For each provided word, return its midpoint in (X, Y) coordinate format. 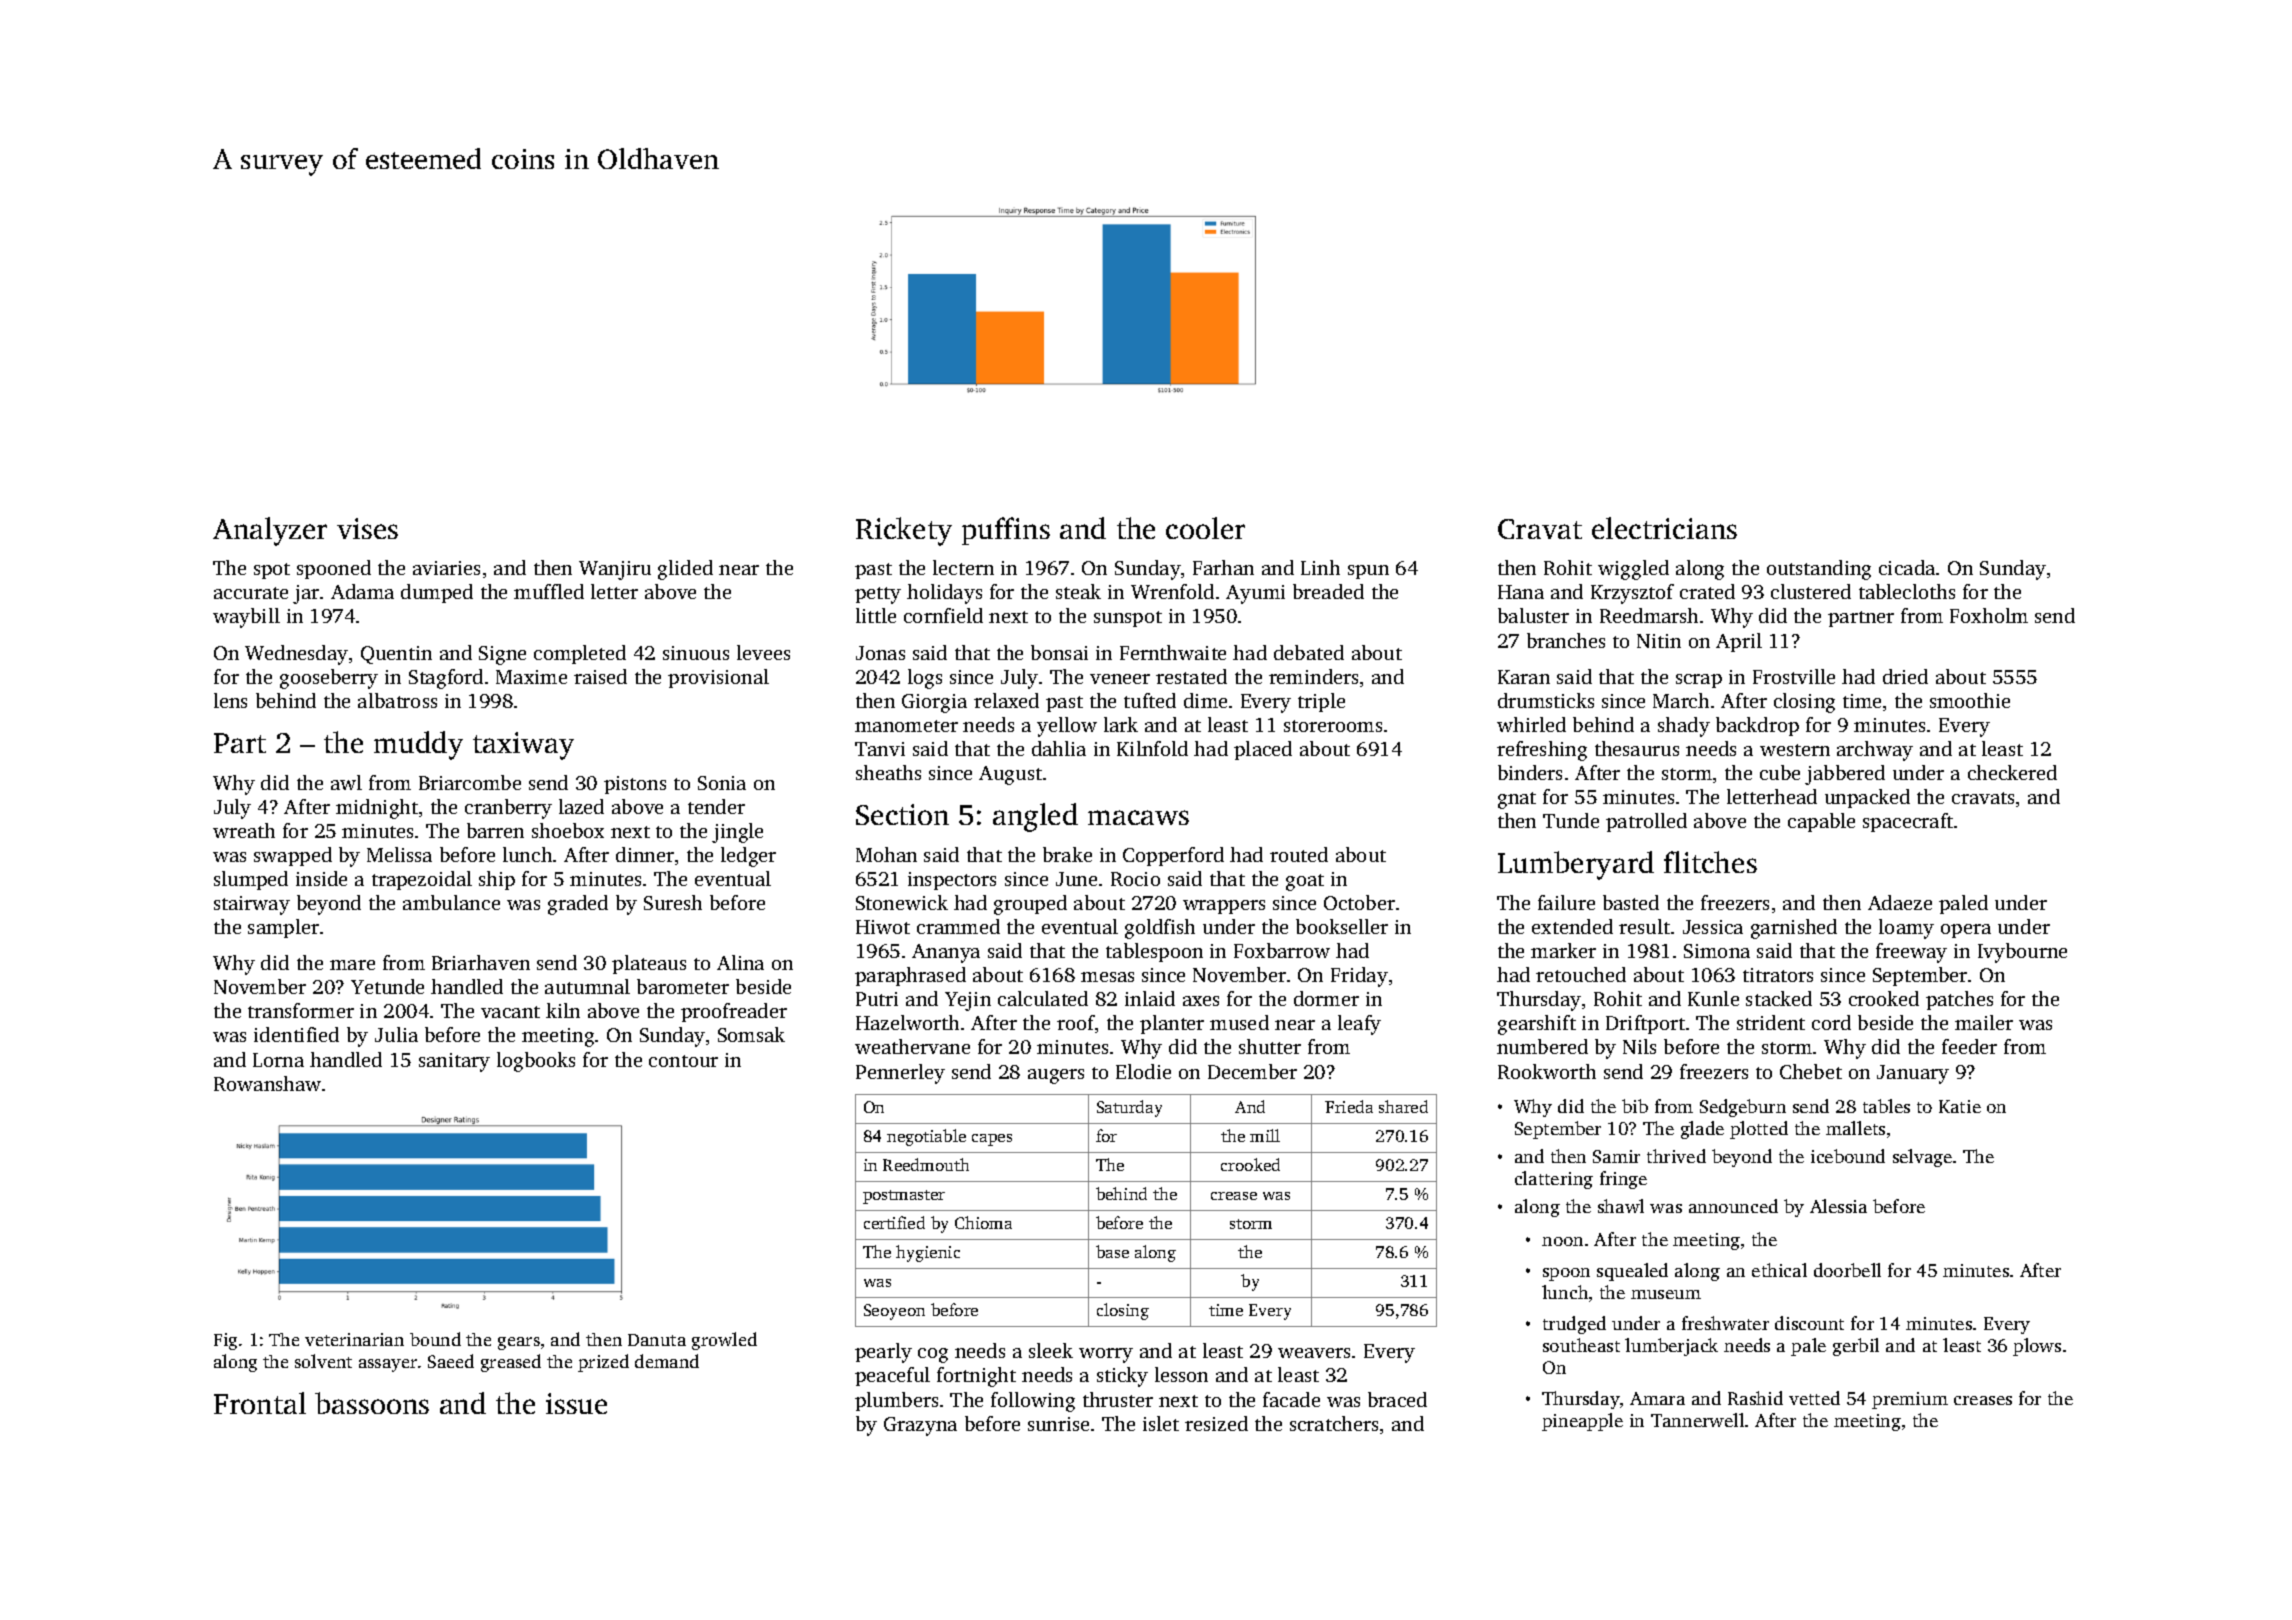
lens (230, 700)
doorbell (1847, 1270)
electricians (1664, 528)
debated (1309, 652)
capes (992, 1140)
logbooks (536, 1062)
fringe (1623, 1180)
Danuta (657, 1340)
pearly (883, 1353)
